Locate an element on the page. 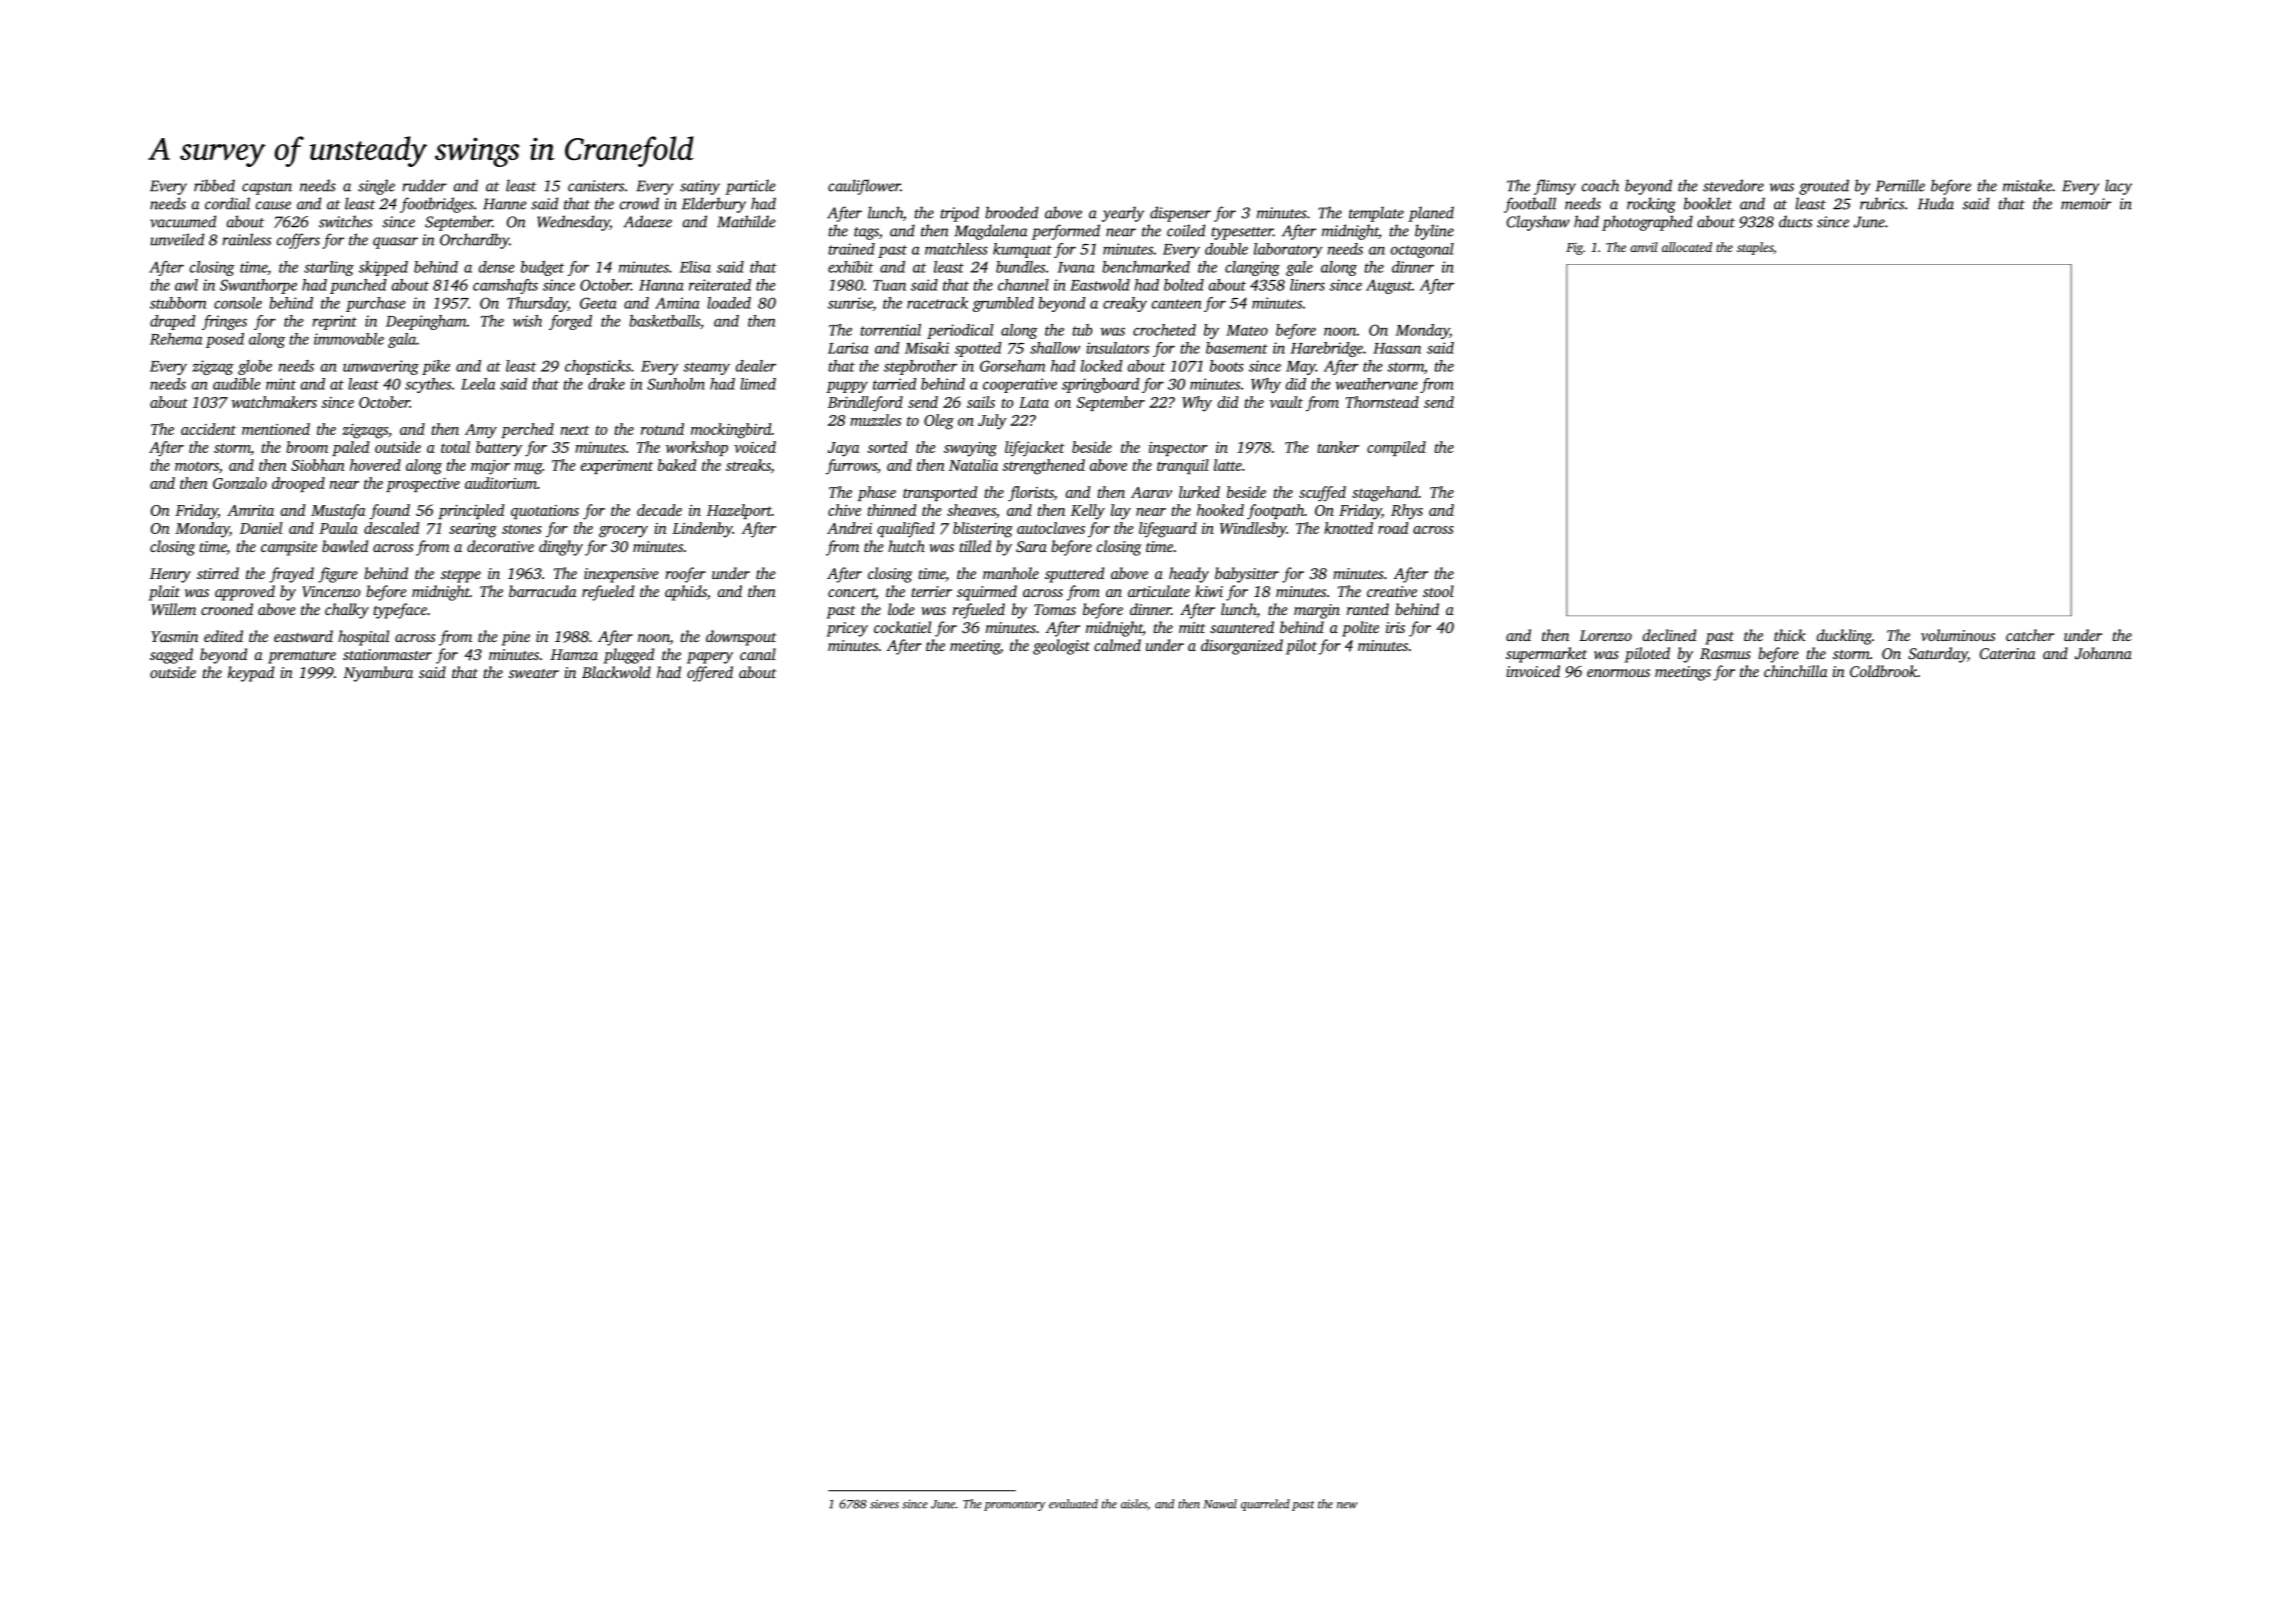  new is located at coordinates (1347, 1505).
